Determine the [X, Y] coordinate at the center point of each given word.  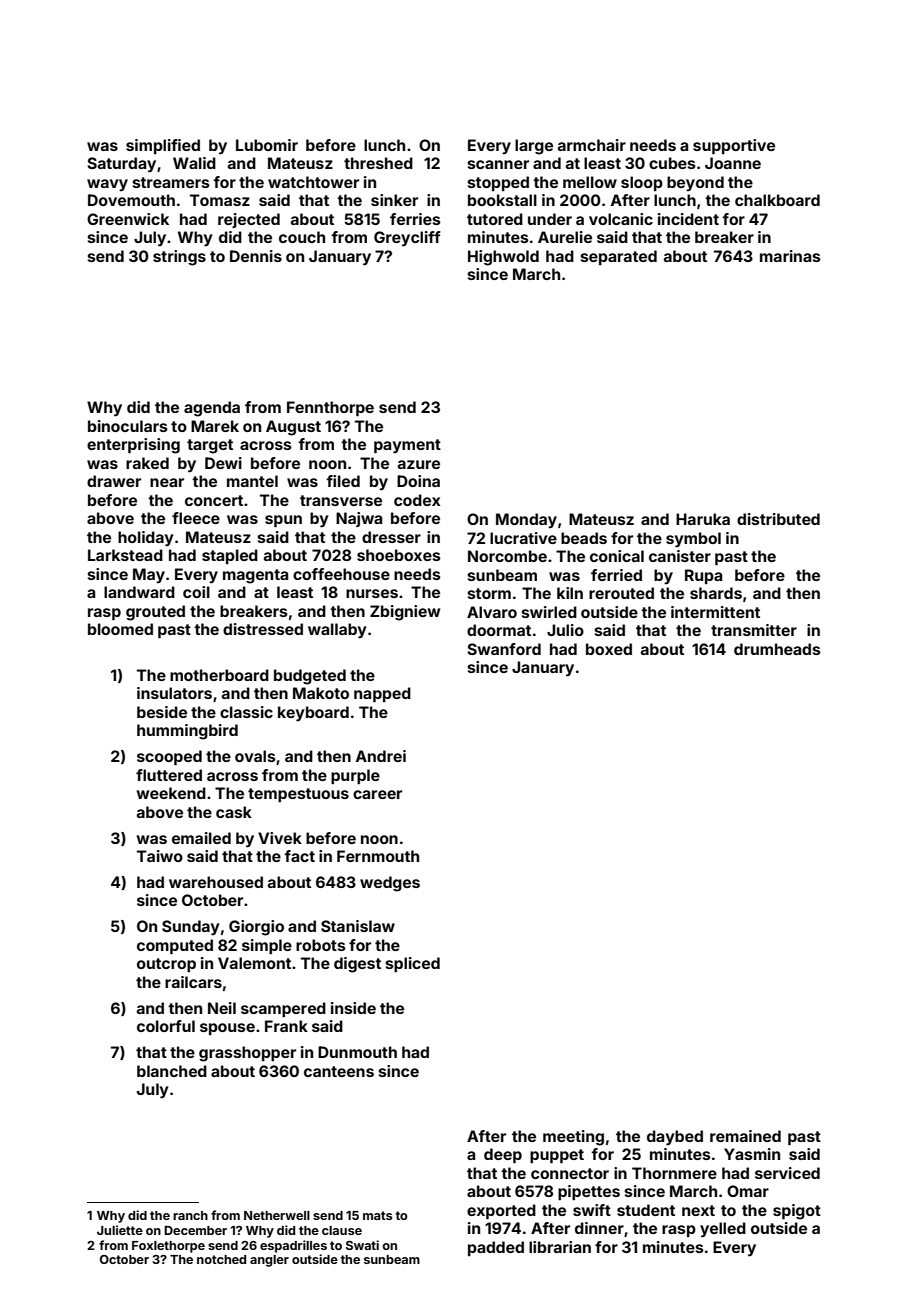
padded [496, 1248]
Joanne [733, 163]
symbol [693, 540]
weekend [171, 793]
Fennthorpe [330, 408]
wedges [390, 884]
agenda [212, 409]
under [550, 219]
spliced [413, 964]
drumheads [777, 649]
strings [179, 258]
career [377, 794]
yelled [723, 1230]
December [195, 1230]
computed [175, 946]
